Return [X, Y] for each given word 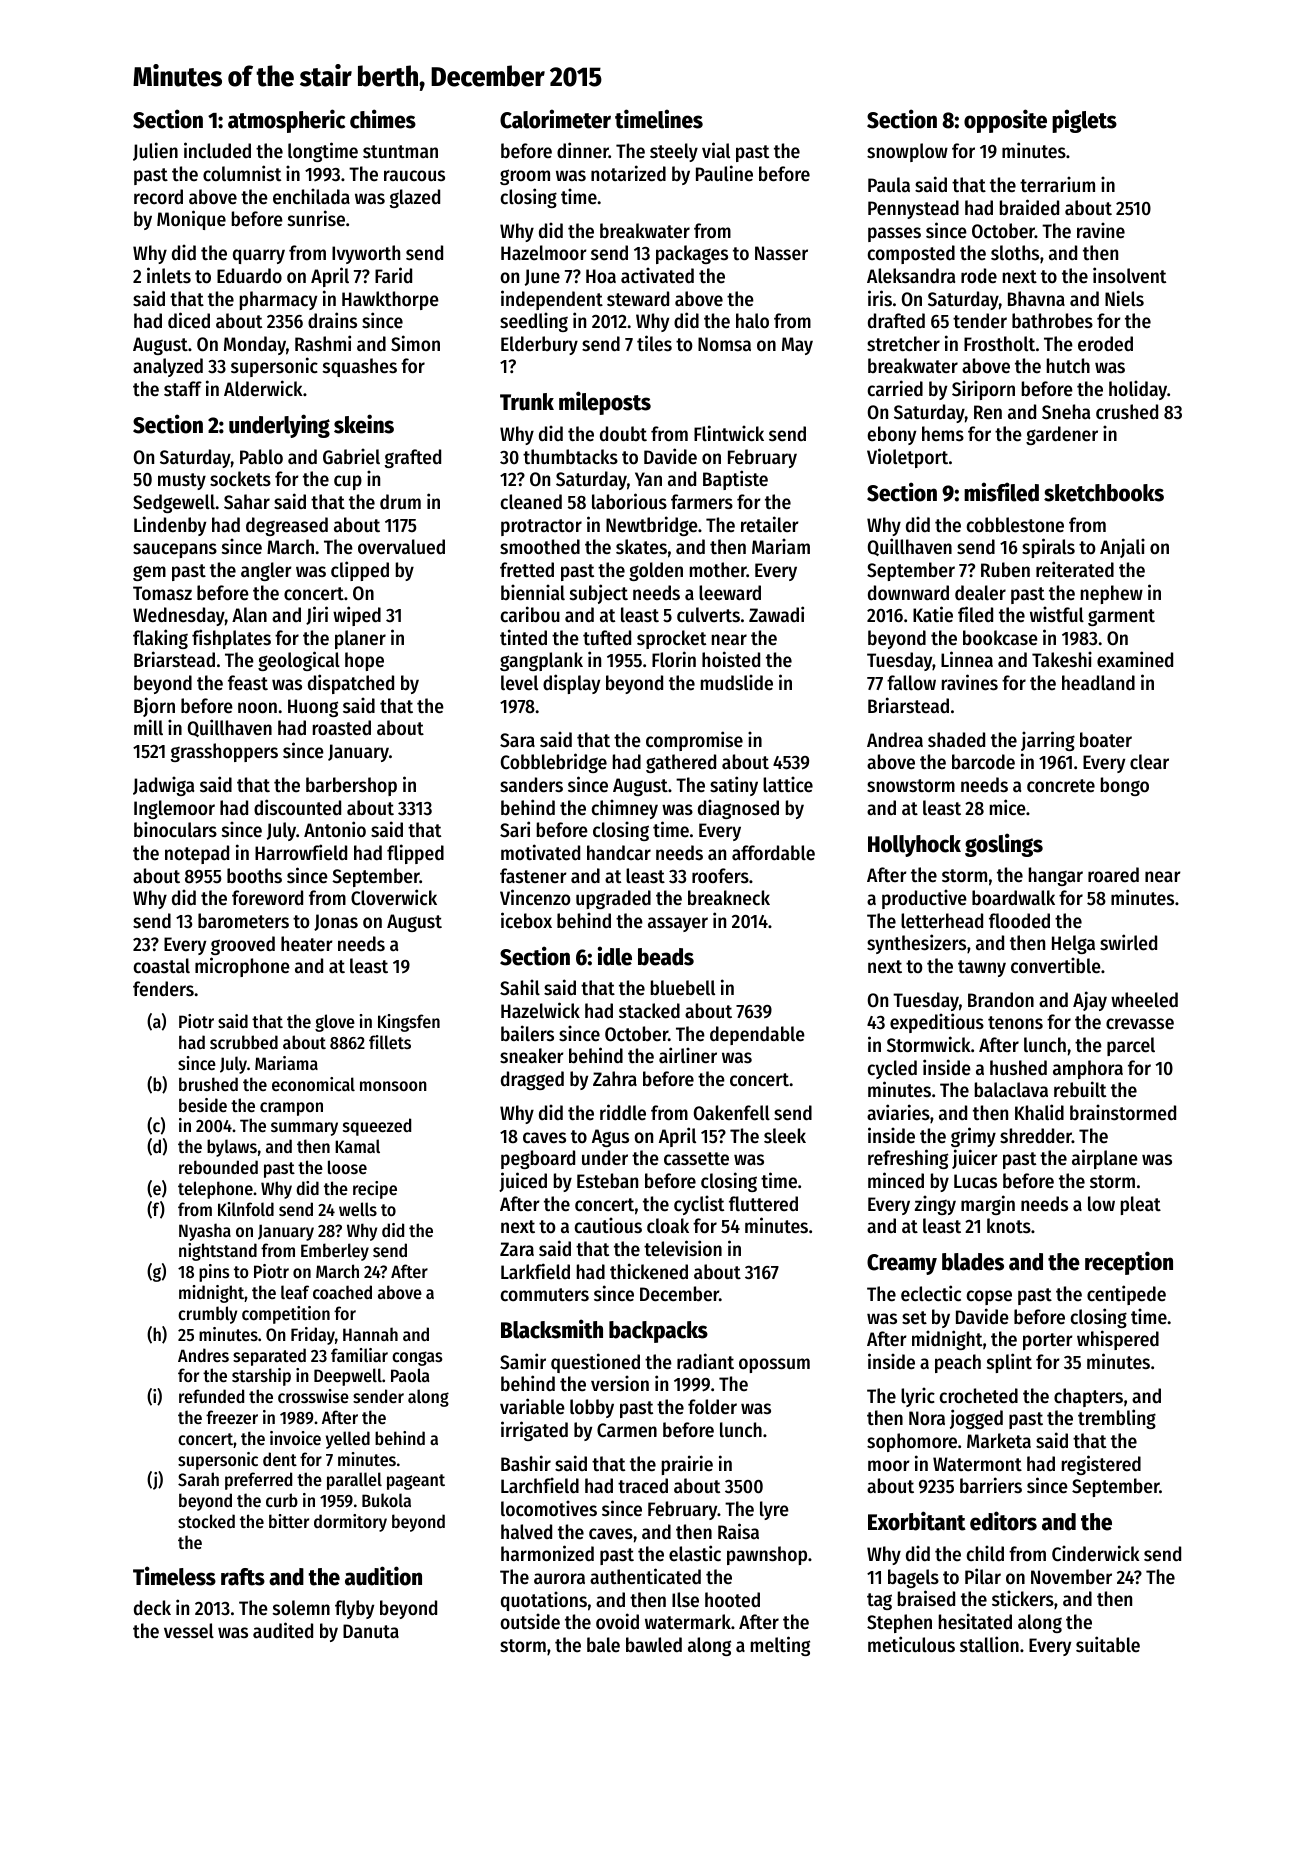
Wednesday [179, 616]
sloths [1015, 253]
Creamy [902, 1264]
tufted [607, 638]
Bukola [386, 1500]
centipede [1126, 1295]
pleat [1141, 1205]
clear [1149, 762]
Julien [155, 151]
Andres [203, 1355]
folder [712, 1407]
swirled [1128, 942]
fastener [533, 876]
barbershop [351, 786]
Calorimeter [555, 119]
